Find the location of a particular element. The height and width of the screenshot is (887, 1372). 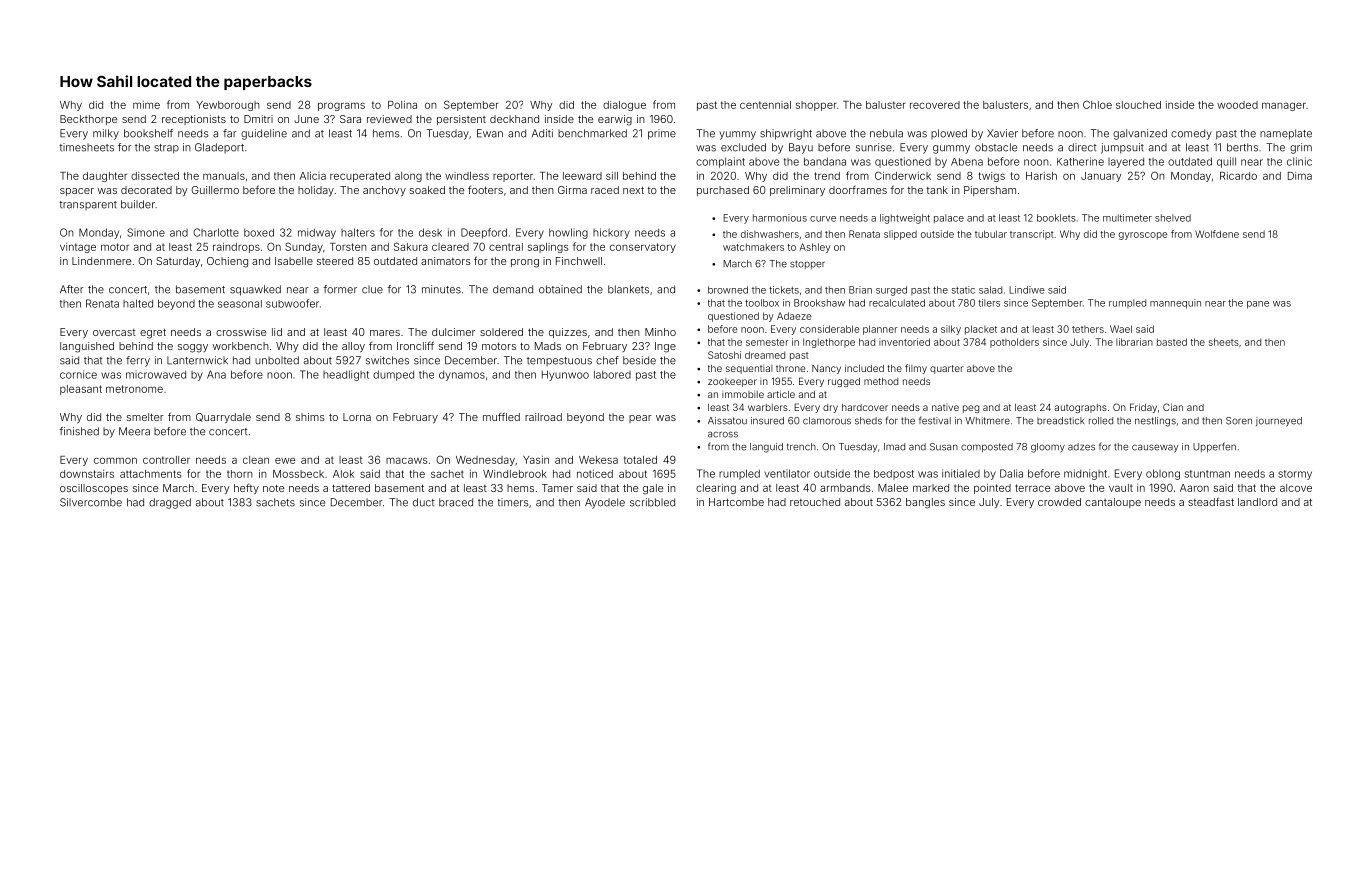

centennial is located at coordinates (765, 105).
